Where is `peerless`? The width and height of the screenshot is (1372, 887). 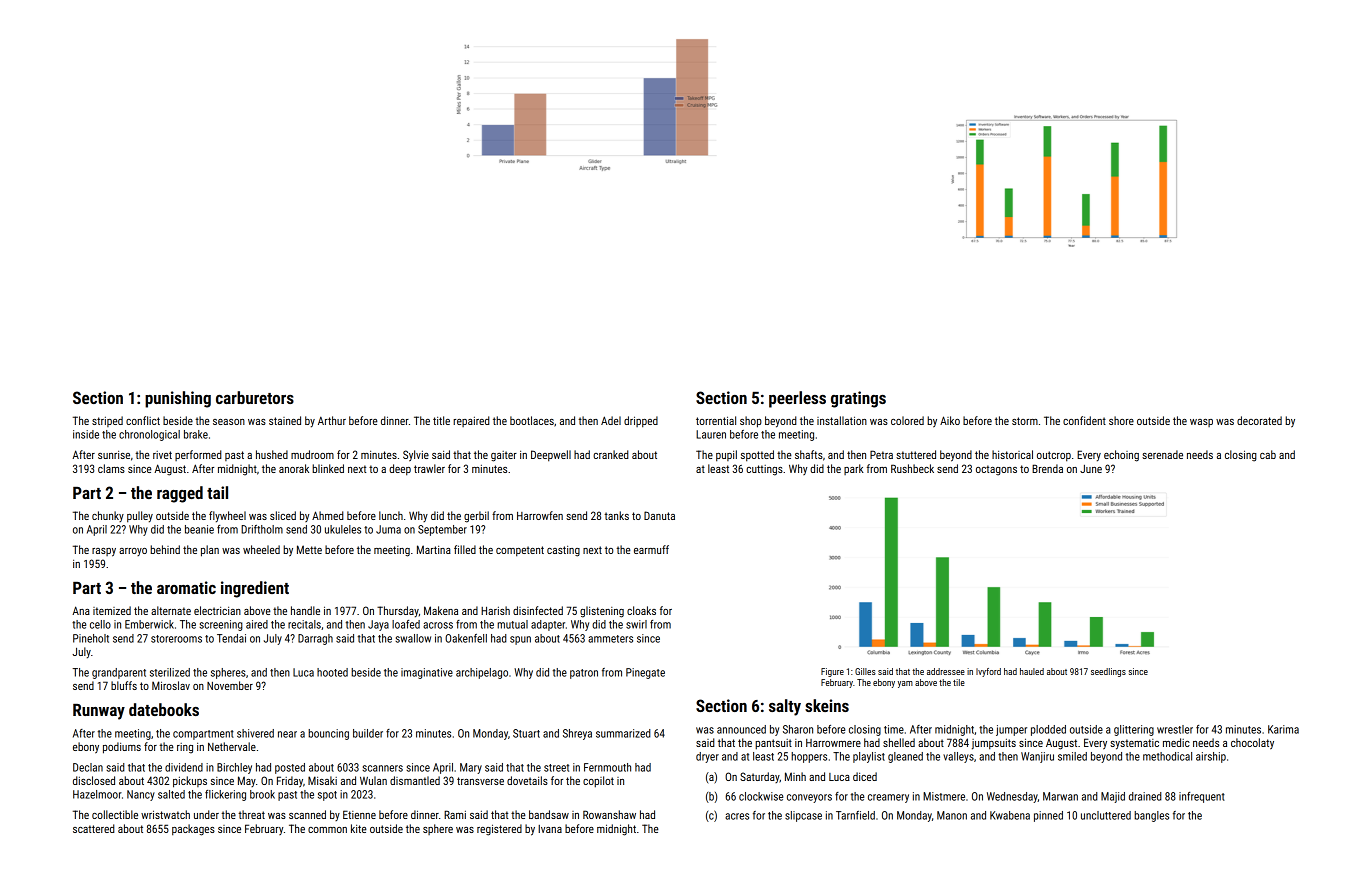 peerless is located at coordinates (797, 399).
